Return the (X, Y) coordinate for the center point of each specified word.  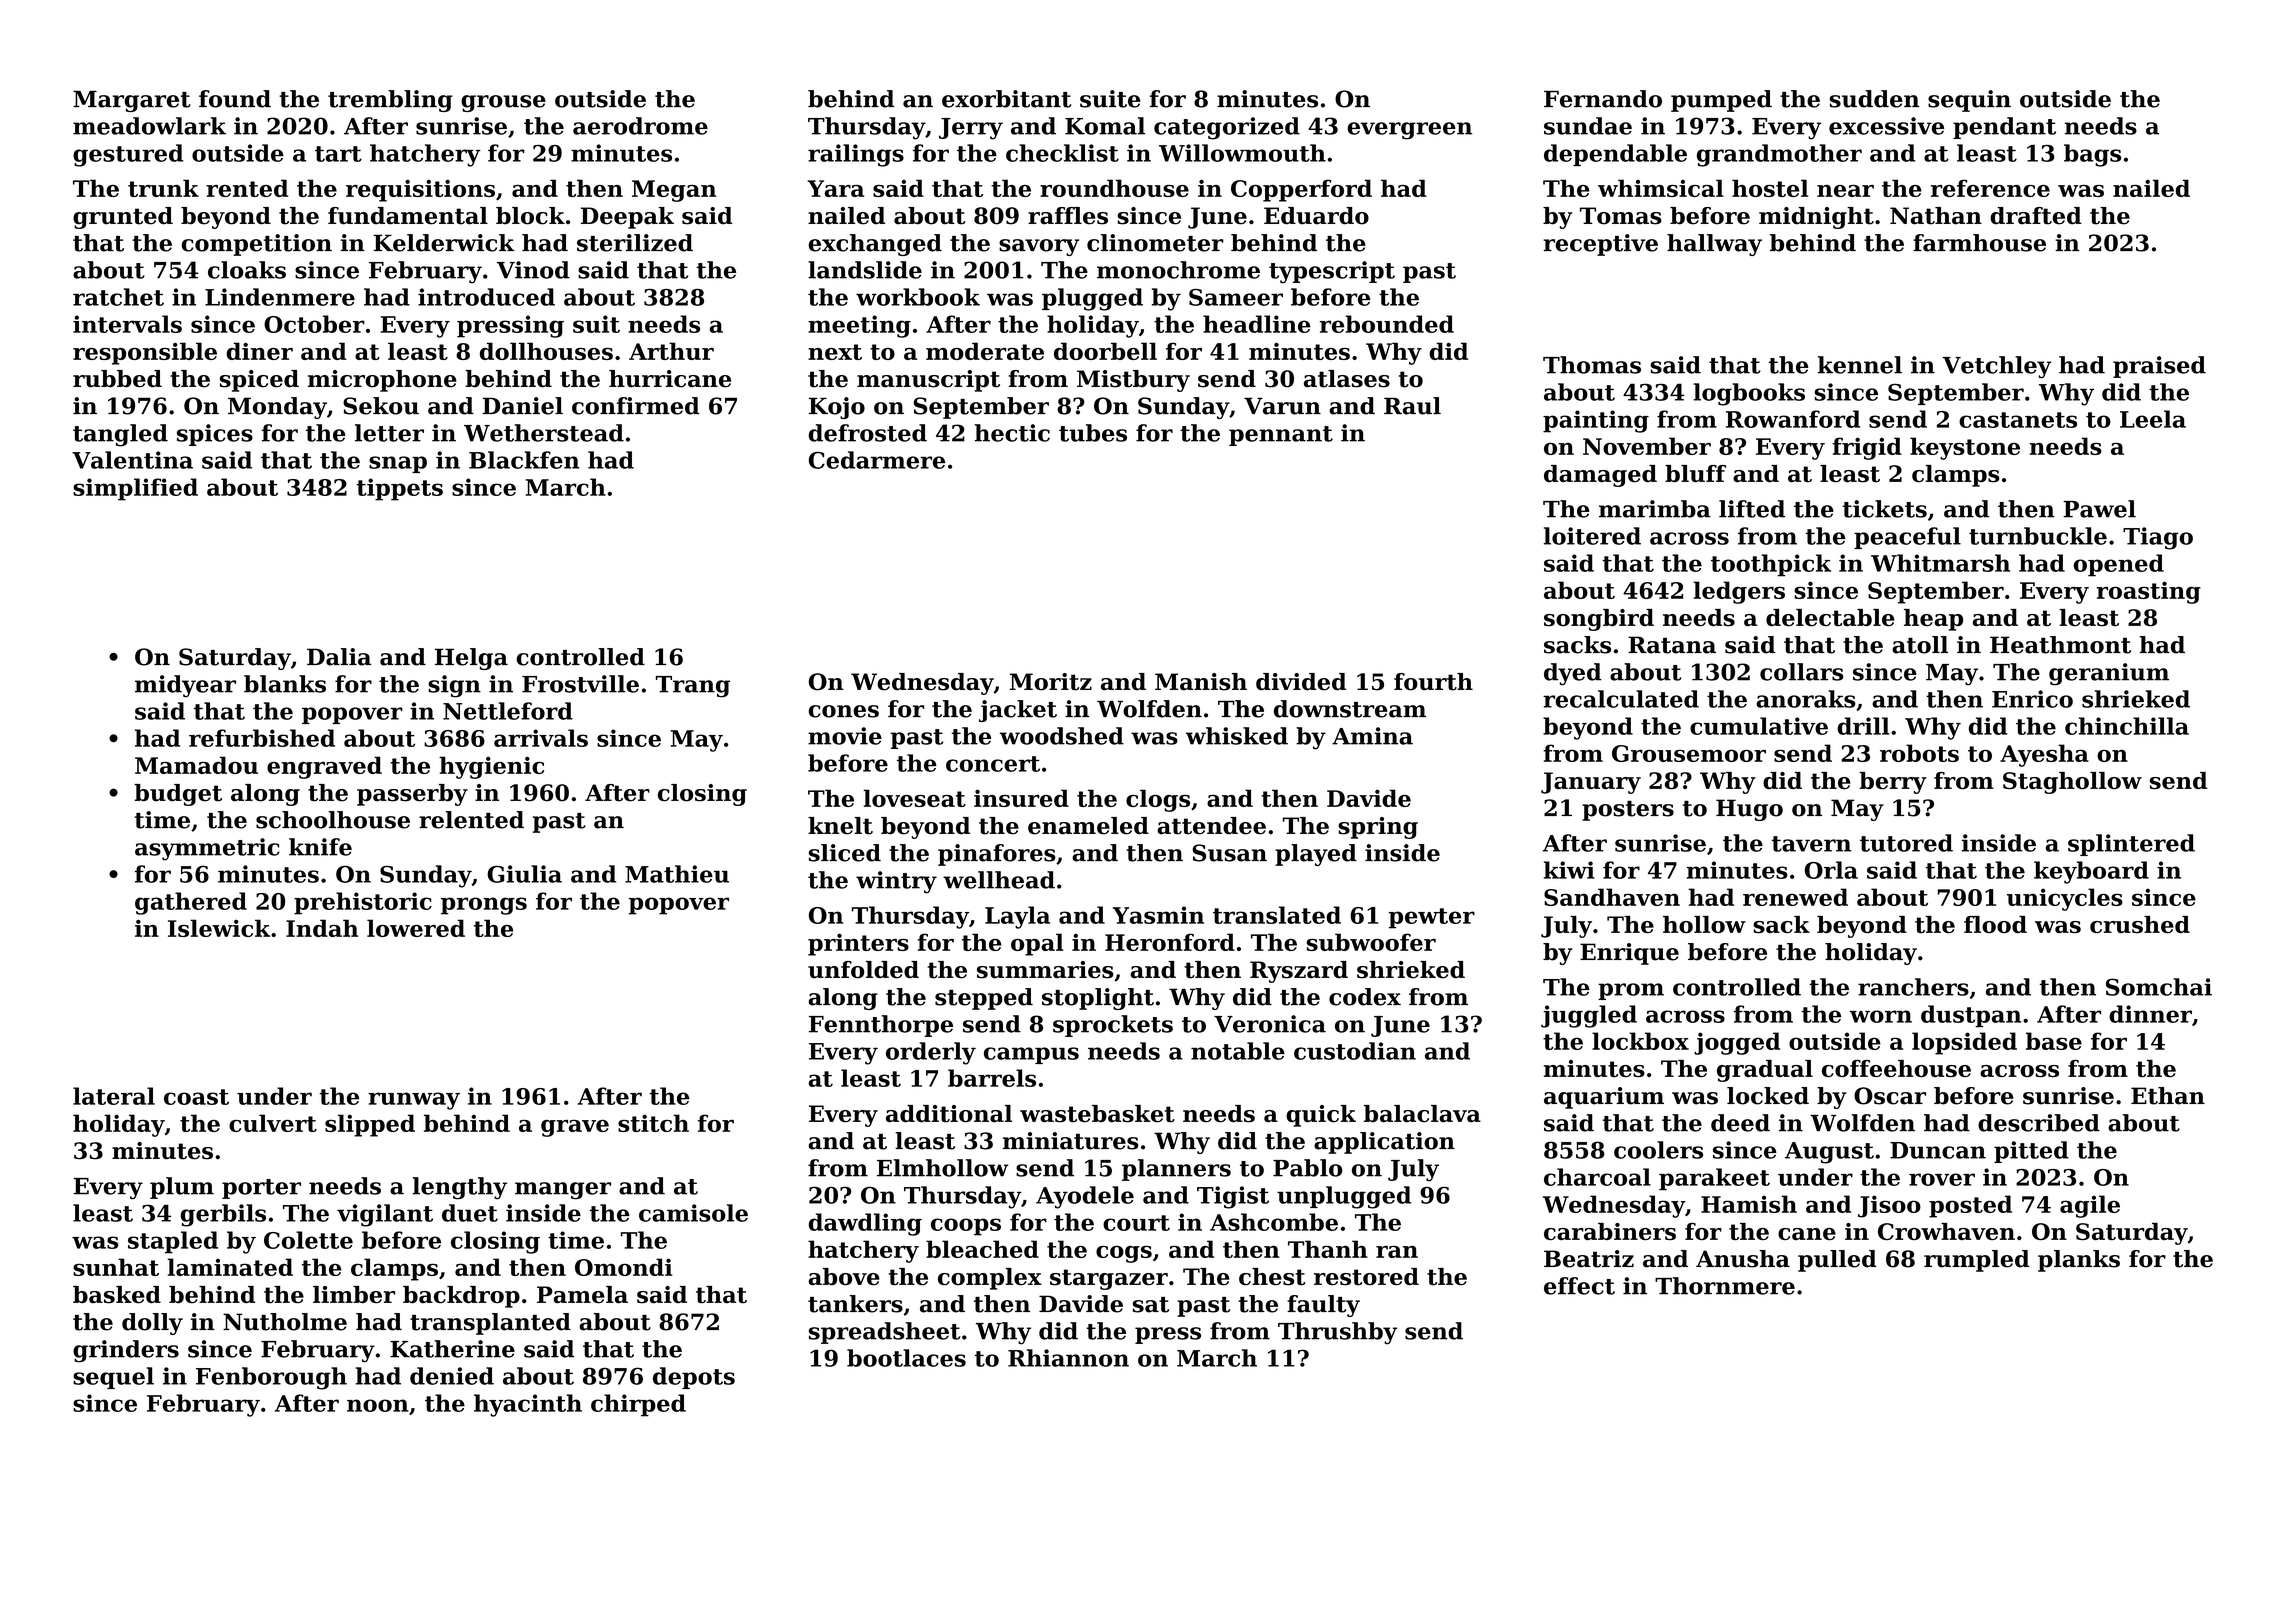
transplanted (490, 1324)
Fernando (1603, 99)
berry (1893, 783)
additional (949, 1114)
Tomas (1621, 216)
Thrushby (1337, 1333)
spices (215, 435)
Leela (2153, 419)
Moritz (1051, 682)
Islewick (219, 928)
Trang (693, 687)
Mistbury (1133, 381)
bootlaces (906, 1358)
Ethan (2168, 1096)
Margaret (132, 101)
